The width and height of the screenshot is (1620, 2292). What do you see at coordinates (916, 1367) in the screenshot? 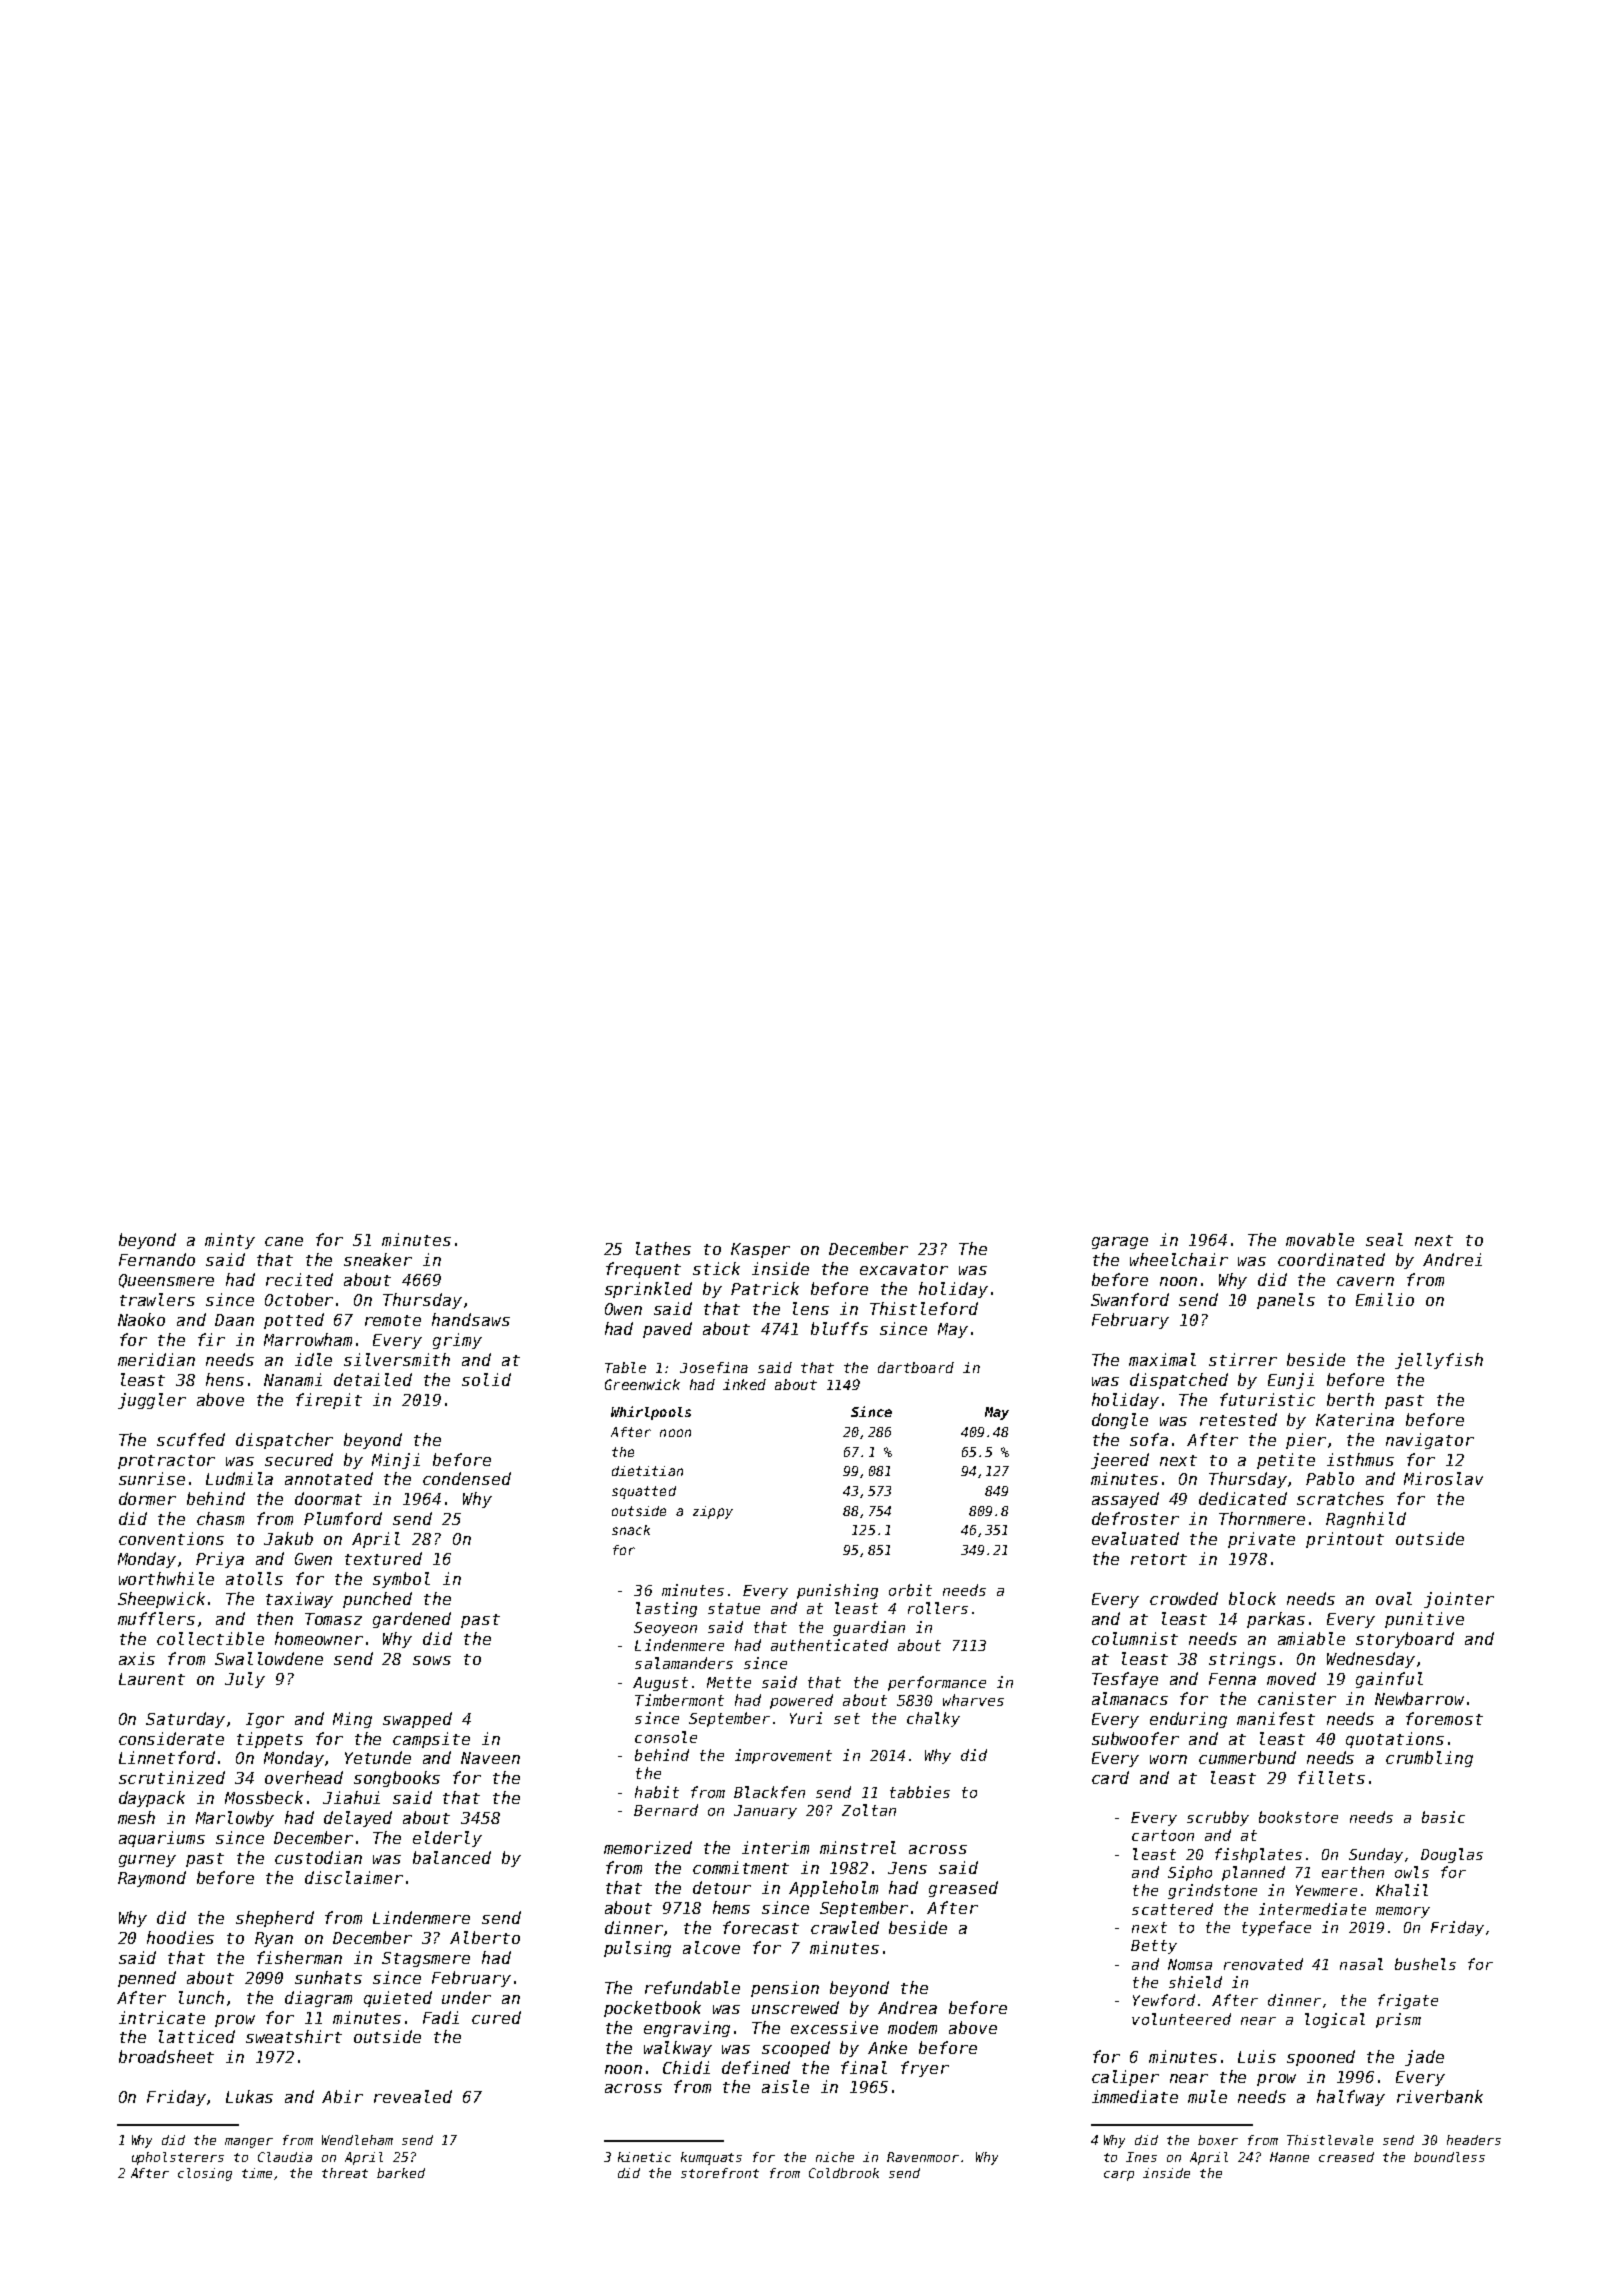
I see `dartboard` at bounding box center [916, 1367].
